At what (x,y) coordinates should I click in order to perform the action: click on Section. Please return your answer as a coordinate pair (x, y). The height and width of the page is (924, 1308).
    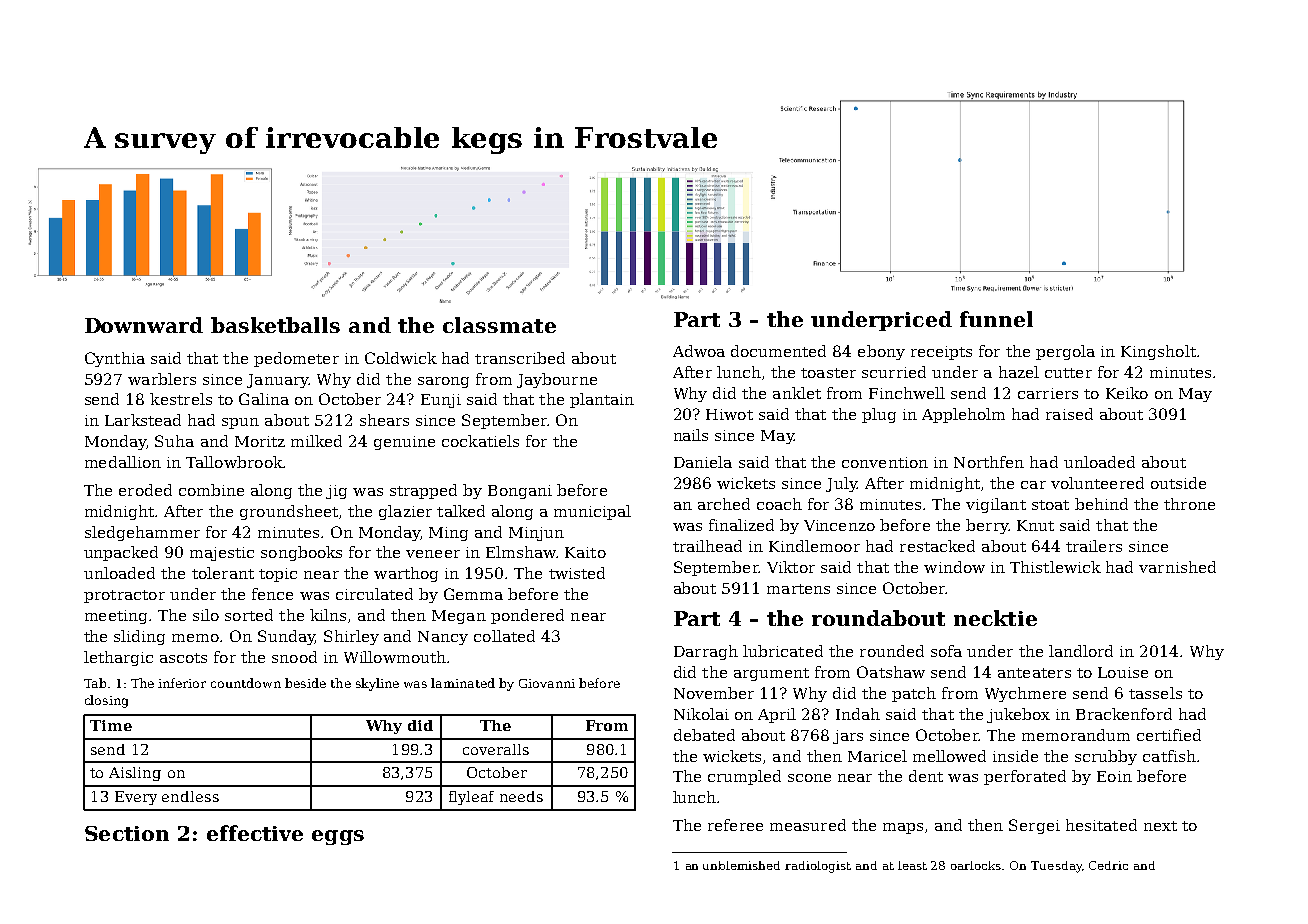
    Looking at the image, I should click on (127, 833).
